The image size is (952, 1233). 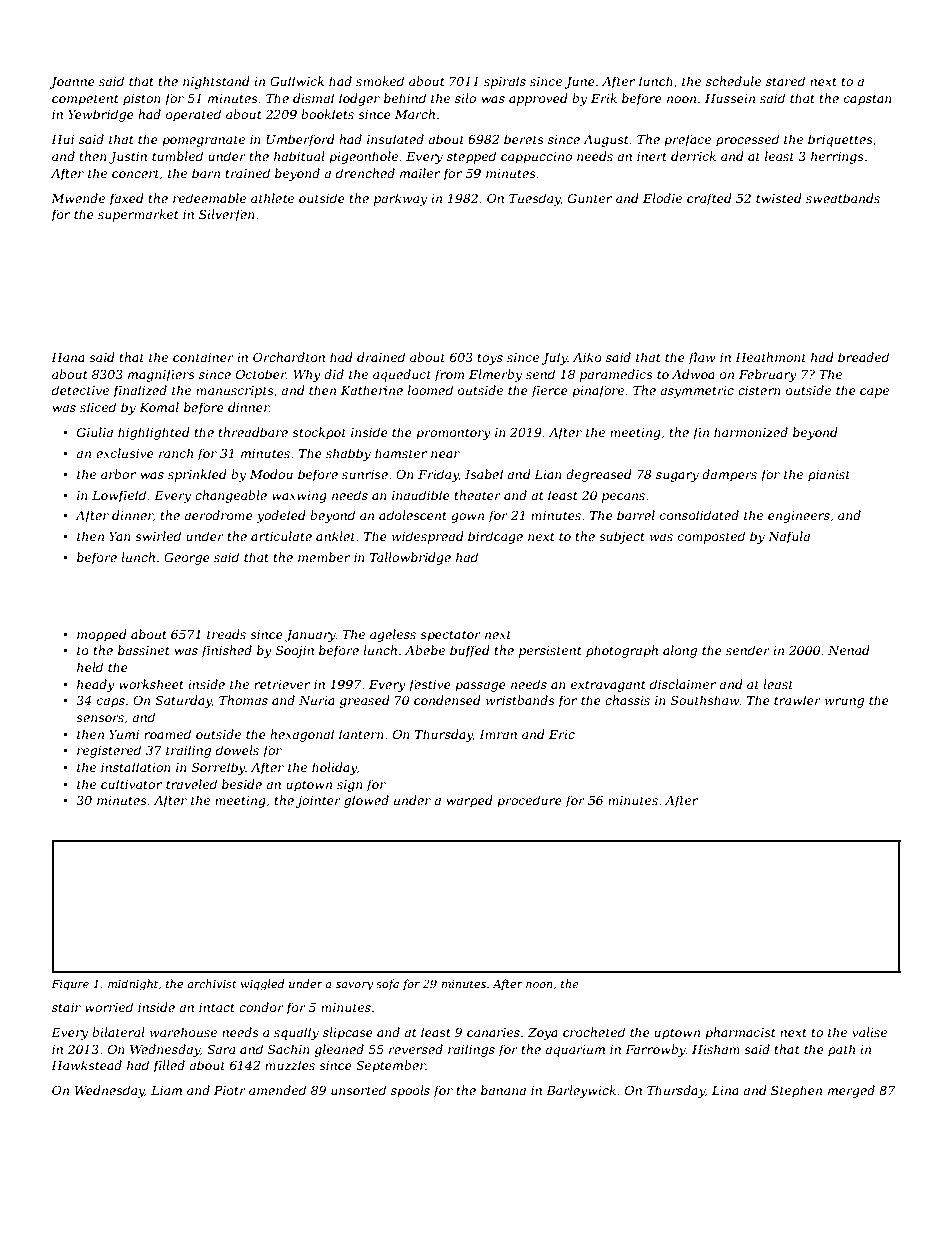 What do you see at coordinates (785, 81) in the screenshot?
I see `stared` at bounding box center [785, 81].
